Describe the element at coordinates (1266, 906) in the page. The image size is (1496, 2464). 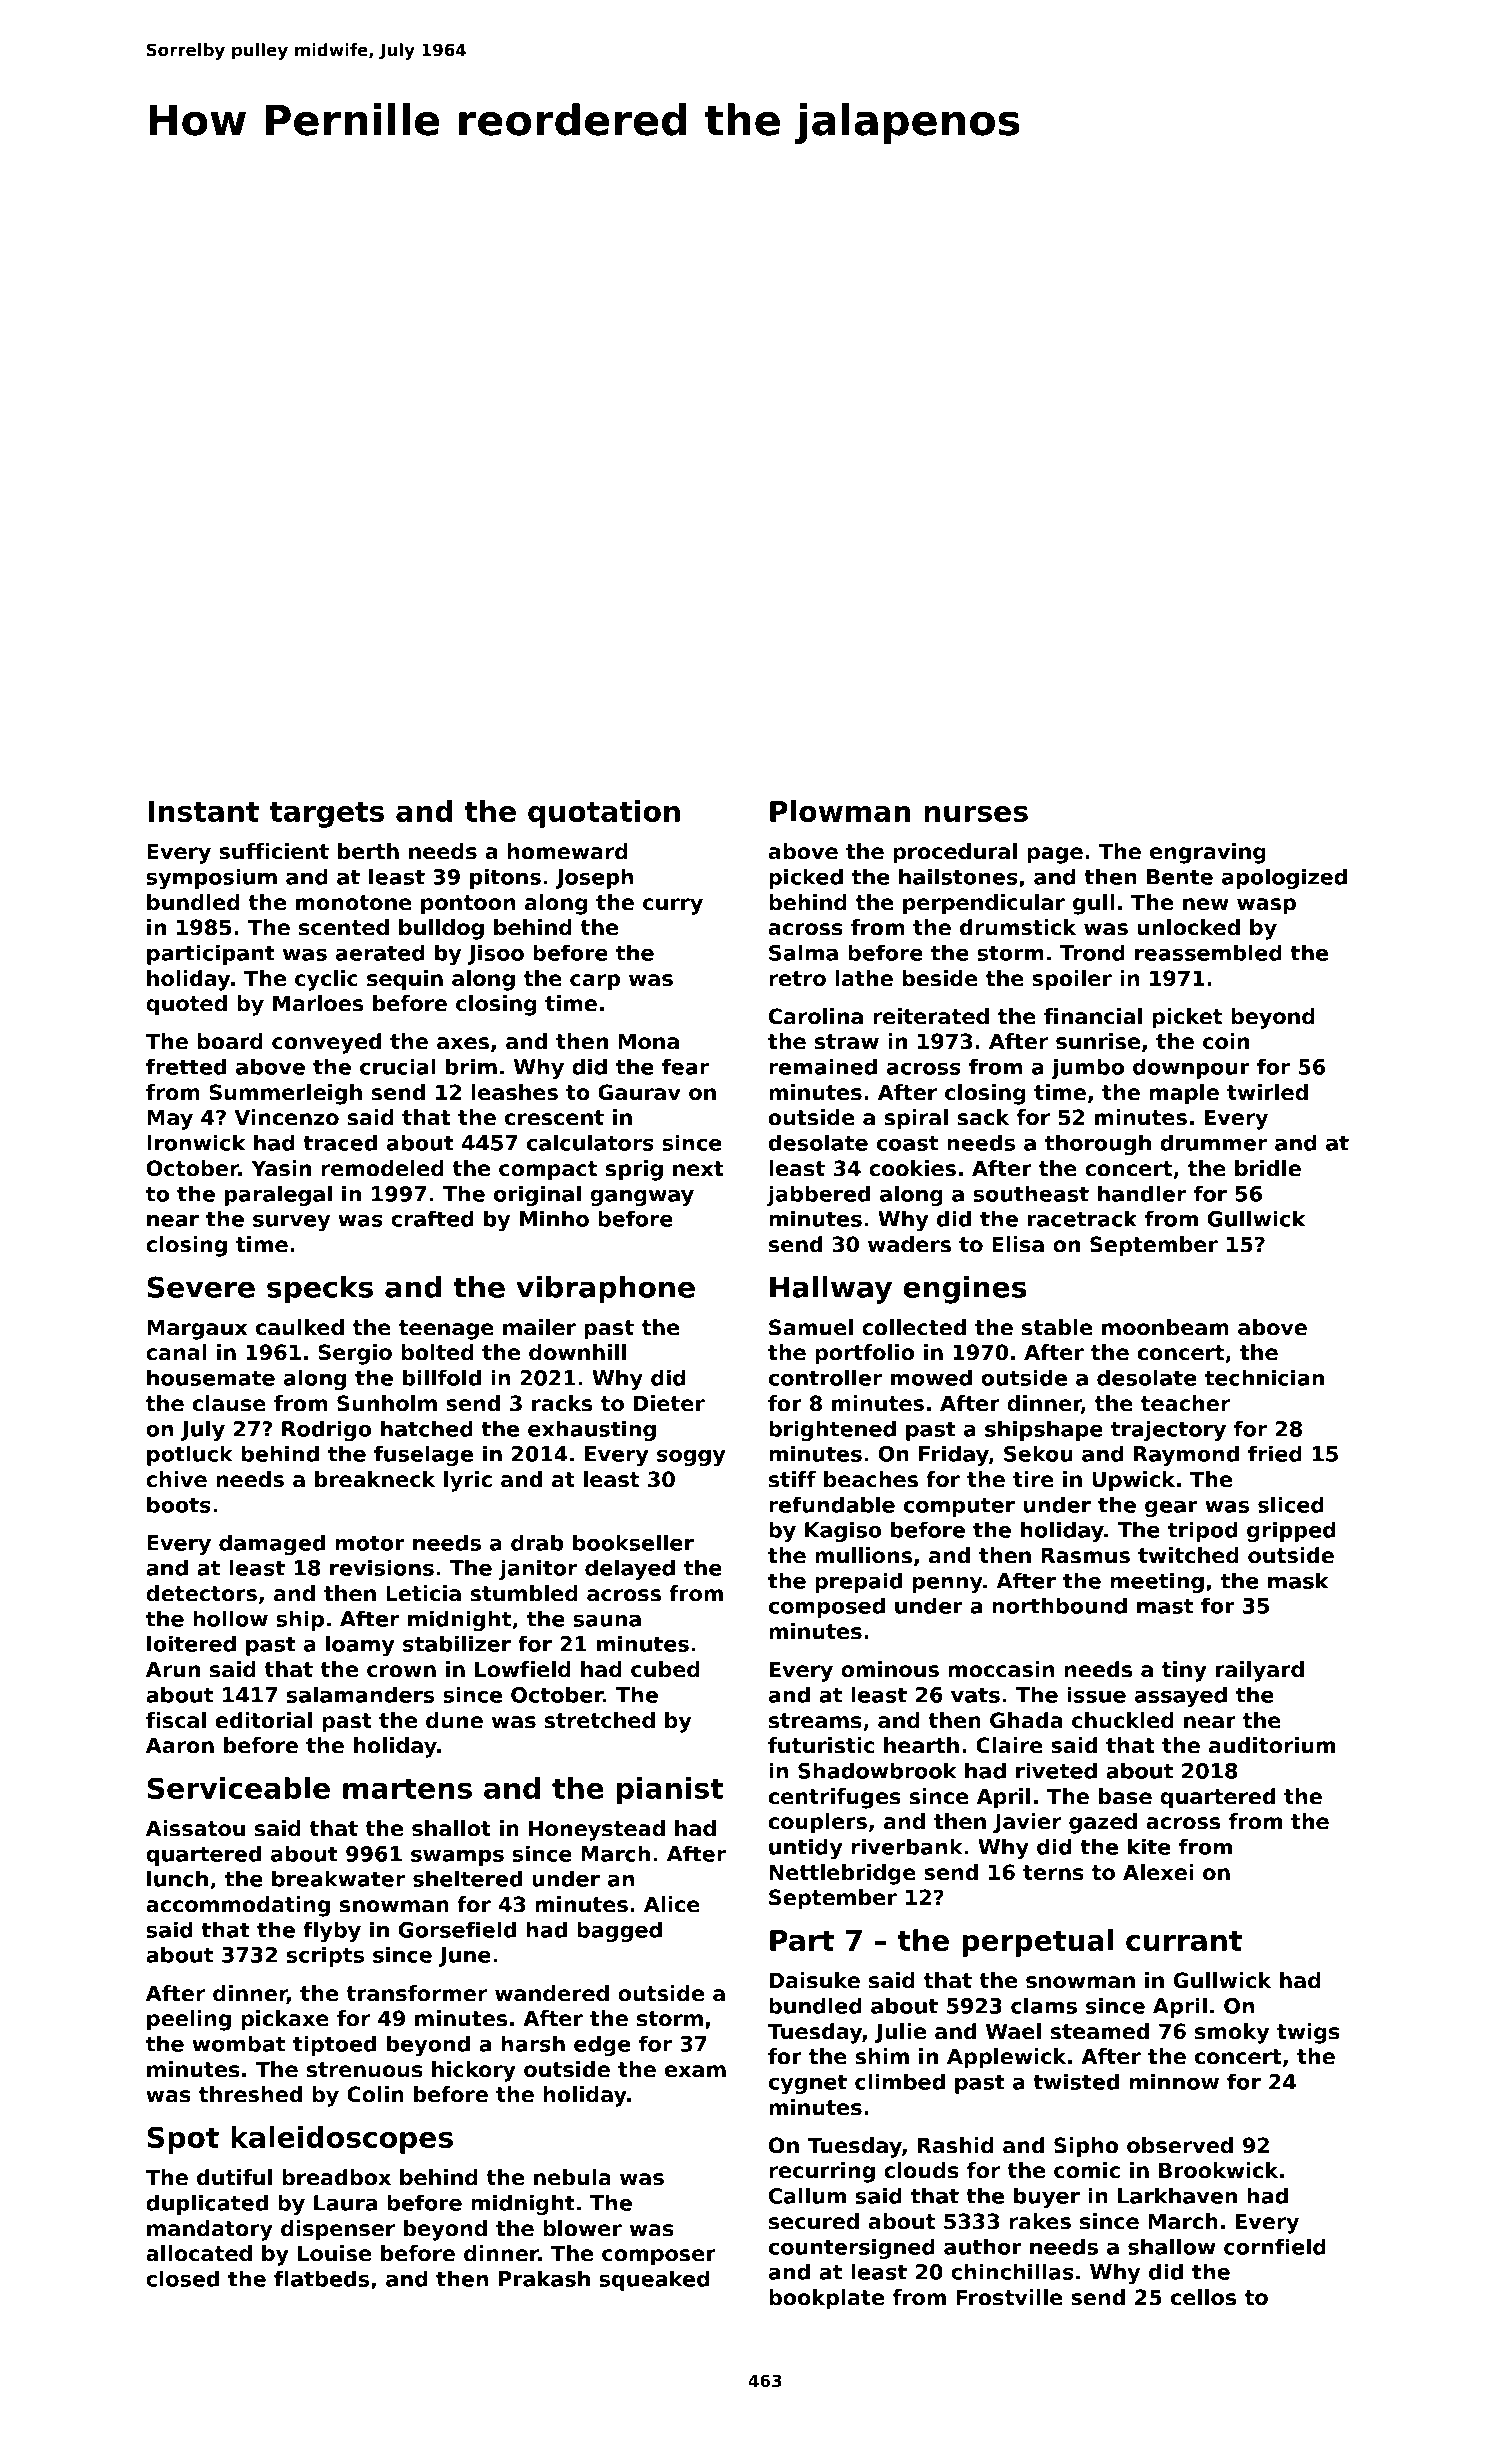
I see `wasp` at that location.
